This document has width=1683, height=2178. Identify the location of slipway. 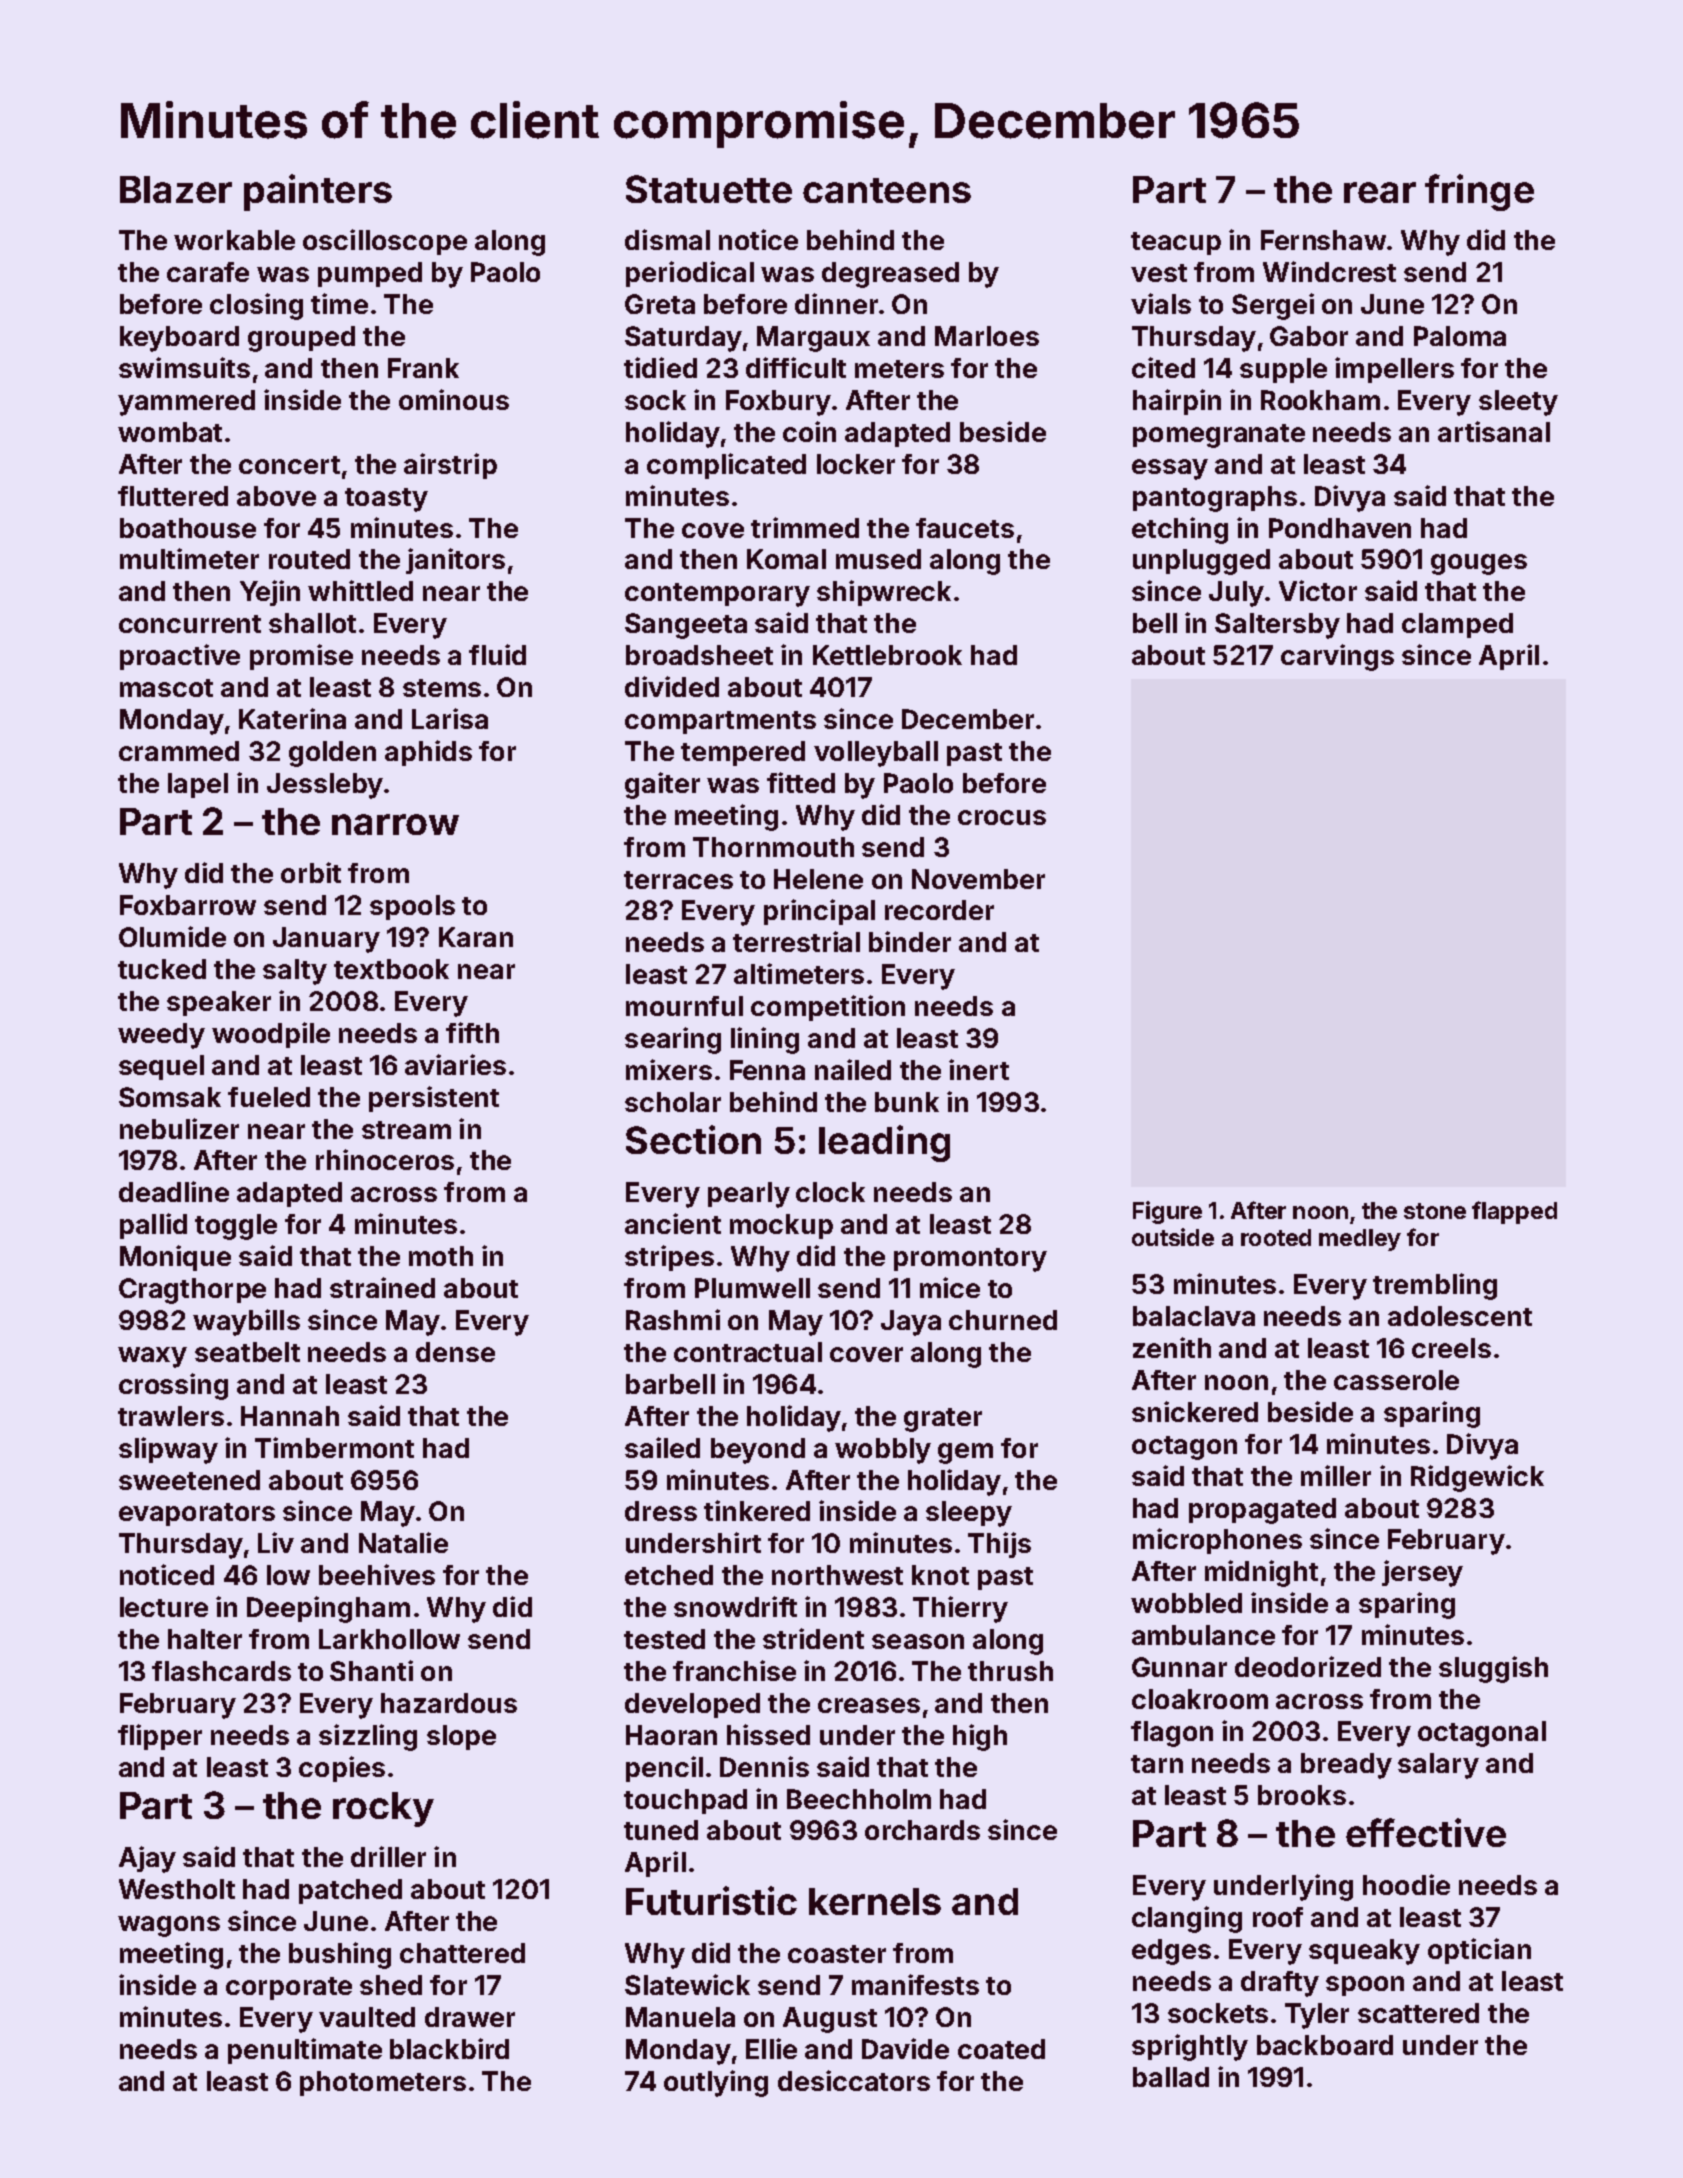
(168, 1450).
